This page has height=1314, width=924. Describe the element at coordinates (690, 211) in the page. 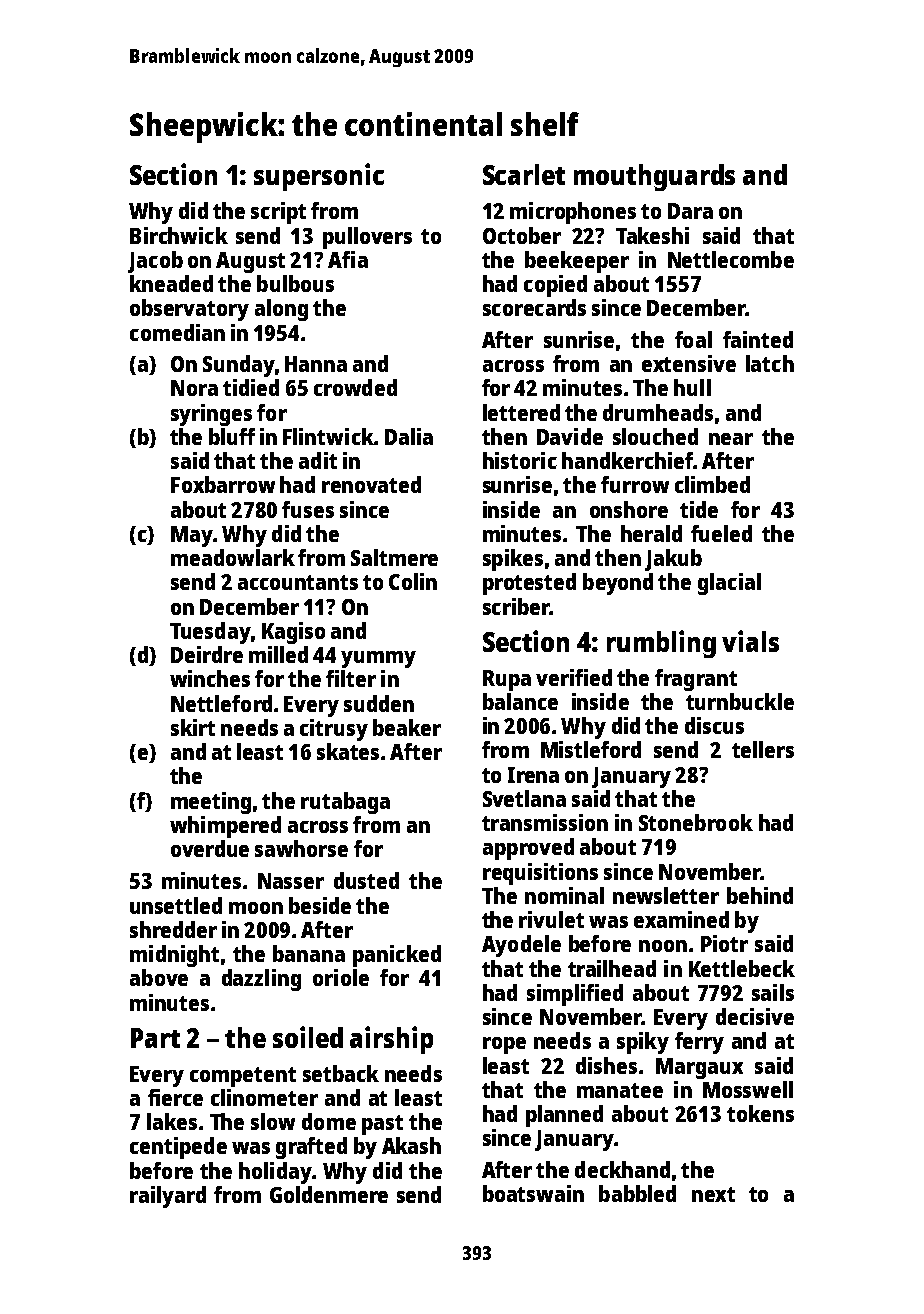

I see `Dara` at that location.
